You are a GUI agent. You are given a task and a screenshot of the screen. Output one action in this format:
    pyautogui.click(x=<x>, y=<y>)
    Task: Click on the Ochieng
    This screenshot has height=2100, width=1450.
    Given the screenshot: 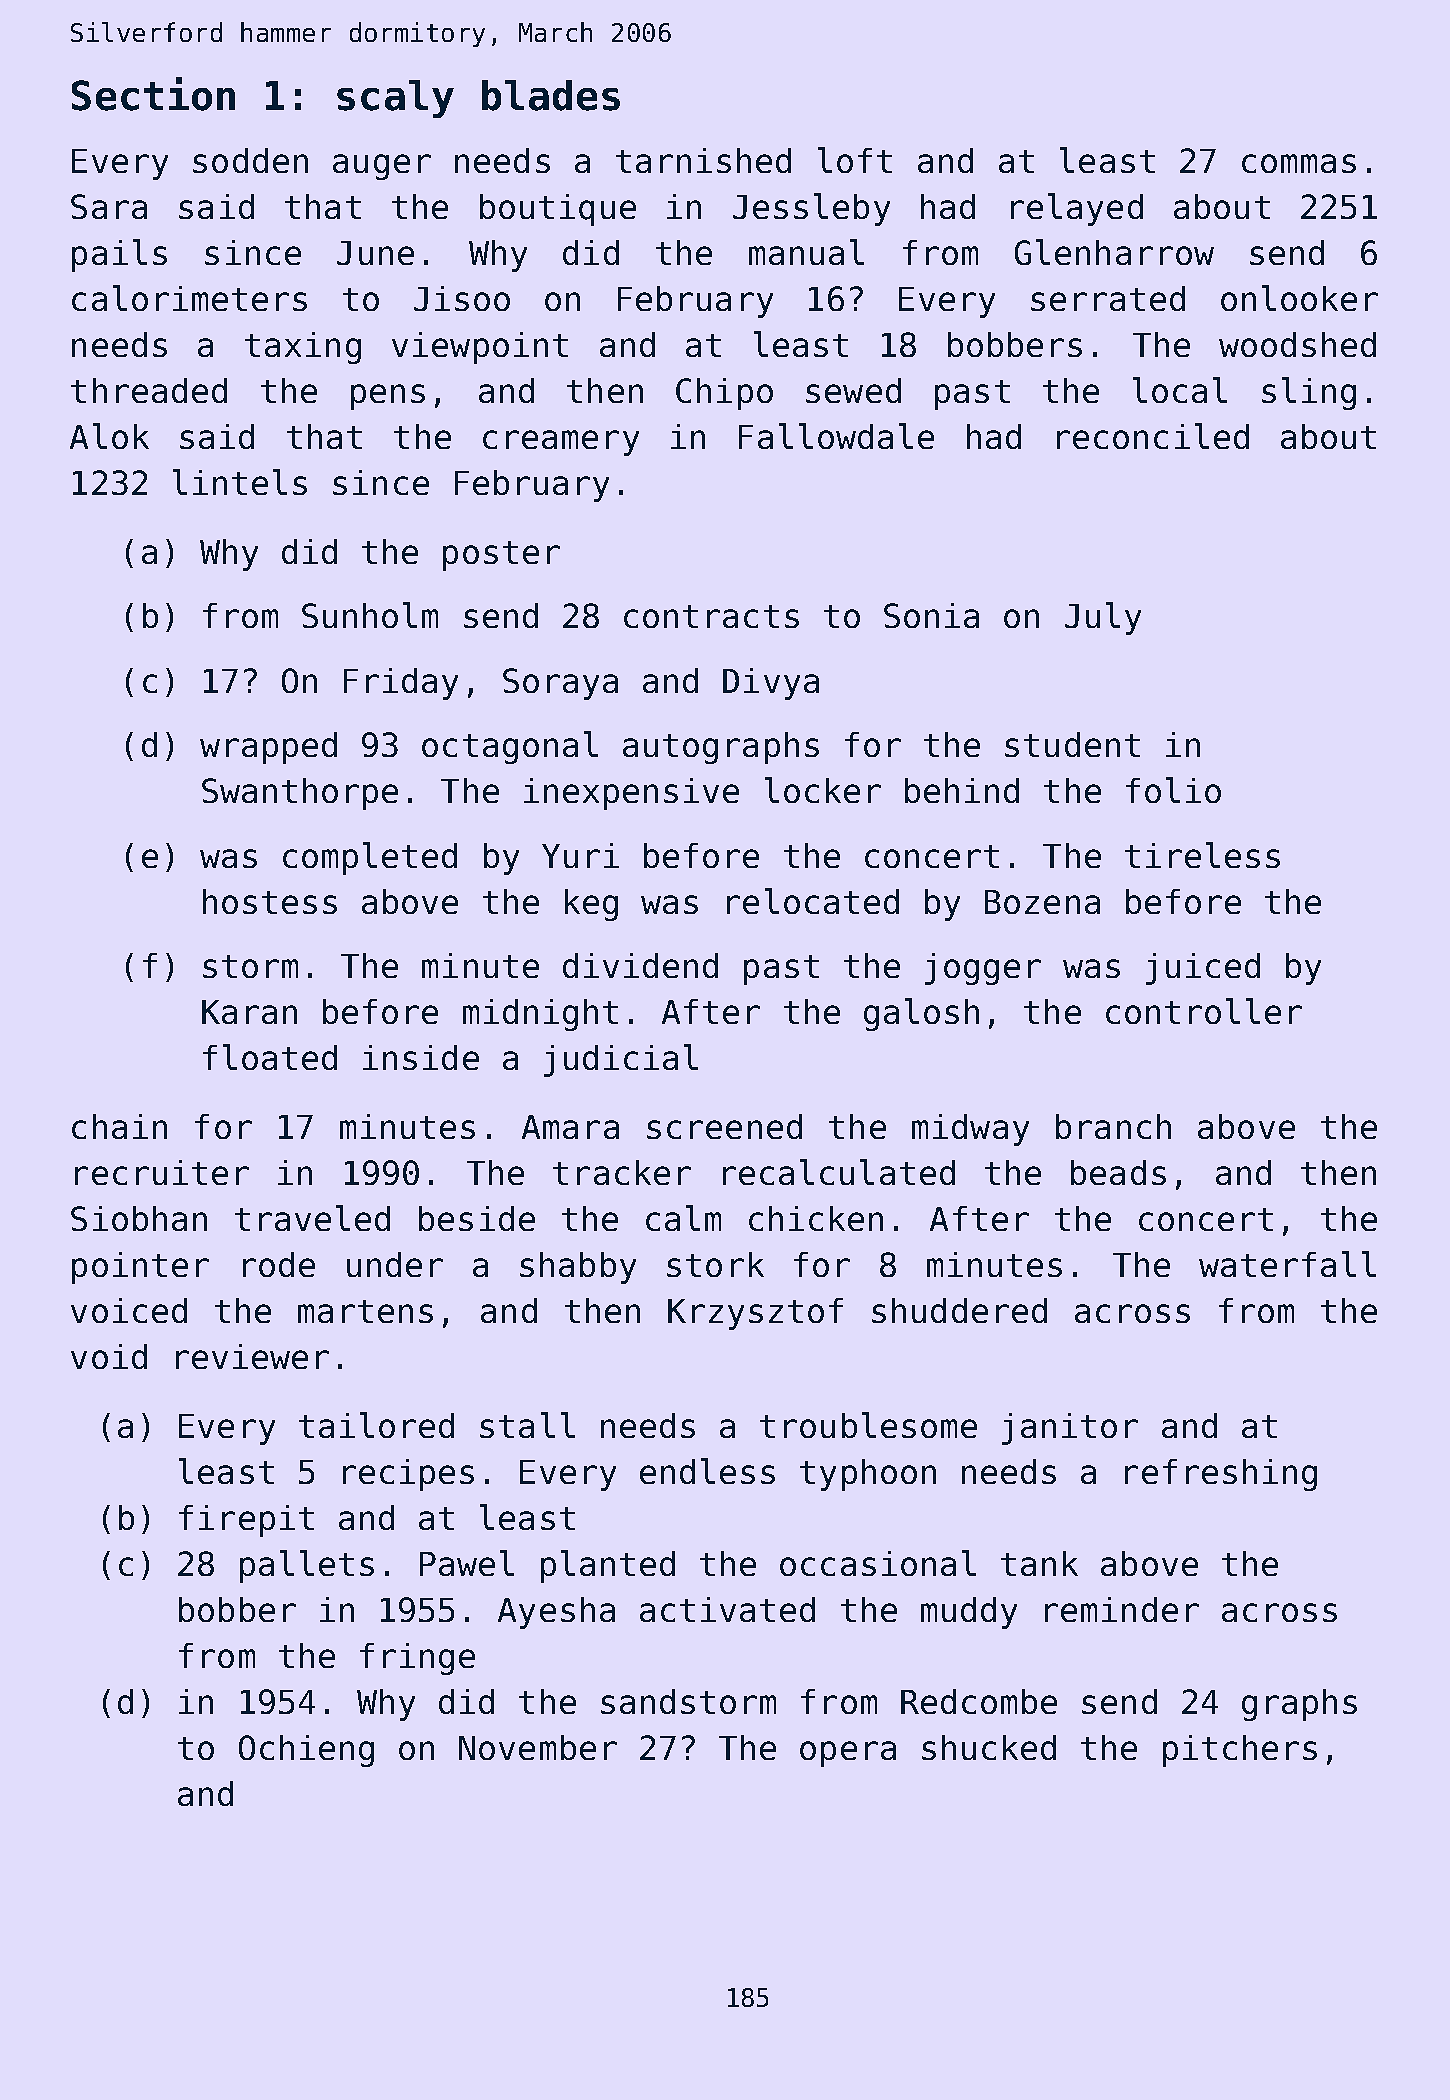 What is the action you would take?
    pyautogui.click(x=306, y=1751)
